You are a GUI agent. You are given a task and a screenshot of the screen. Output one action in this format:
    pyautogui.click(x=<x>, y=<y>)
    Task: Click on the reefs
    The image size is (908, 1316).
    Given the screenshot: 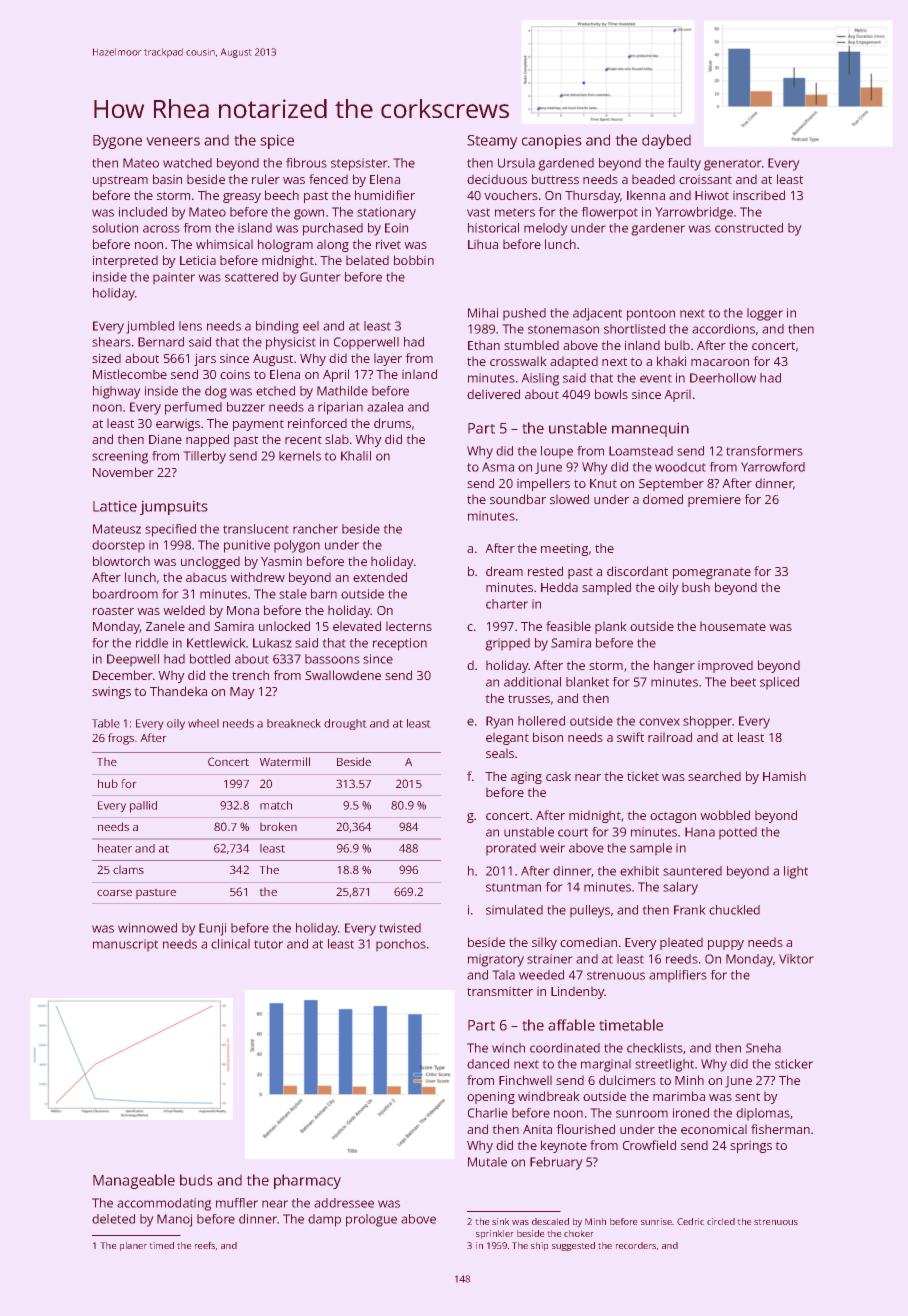 What is the action you would take?
    pyautogui.click(x=205, y=1245)
